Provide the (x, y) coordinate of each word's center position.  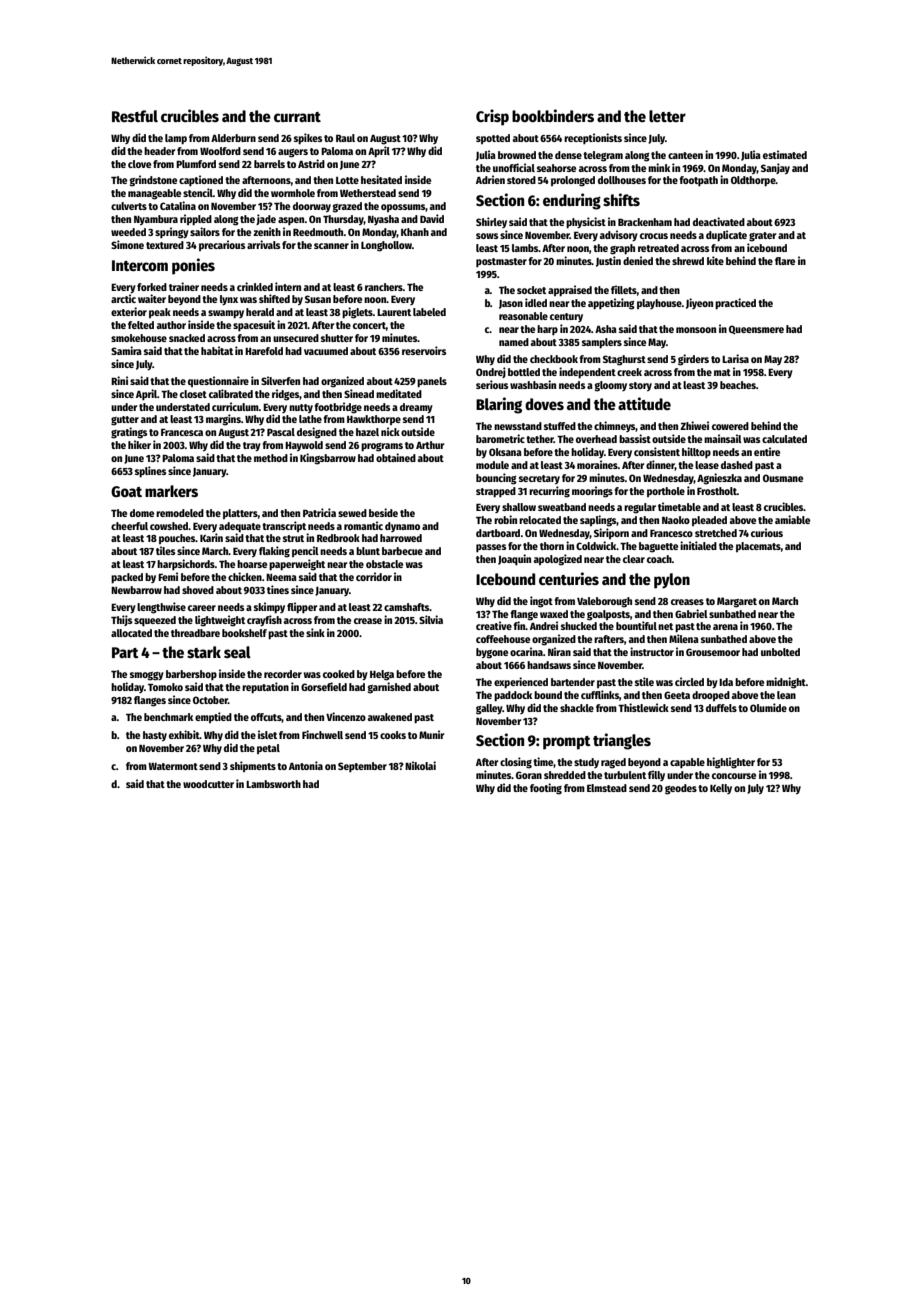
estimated (785, 154)
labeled (429, 312)
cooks (393, 735)
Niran (559, 651)
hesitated (381, 179)
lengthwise (161, 608)
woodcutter (208, 784)
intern (288, 286)
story (640, 386)
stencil (198, 192)
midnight (786, 683)
